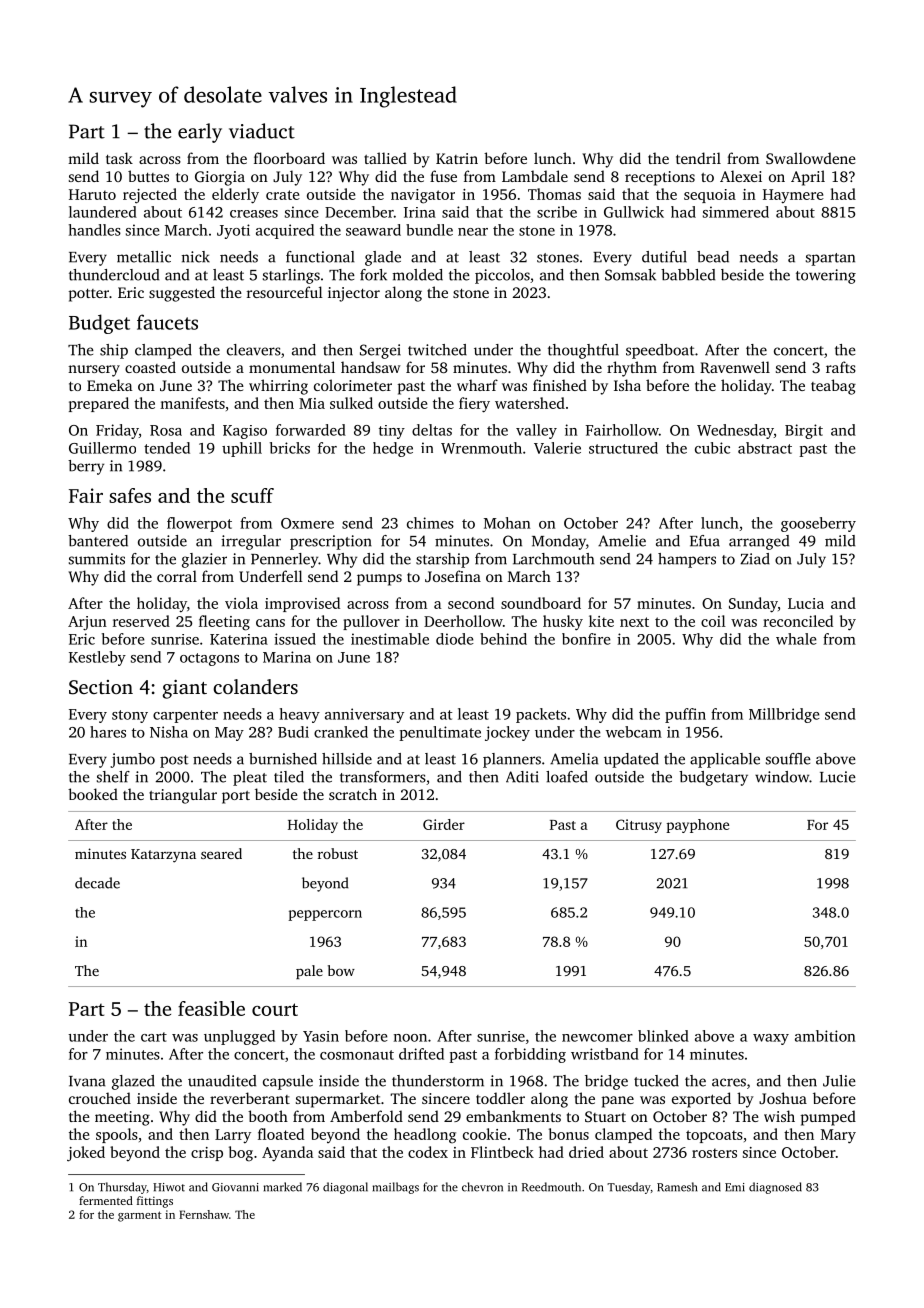  What do you see at coordinates (185, 716) in the screenshot?
I see `carpenter` at bounding box center [185, 716].
